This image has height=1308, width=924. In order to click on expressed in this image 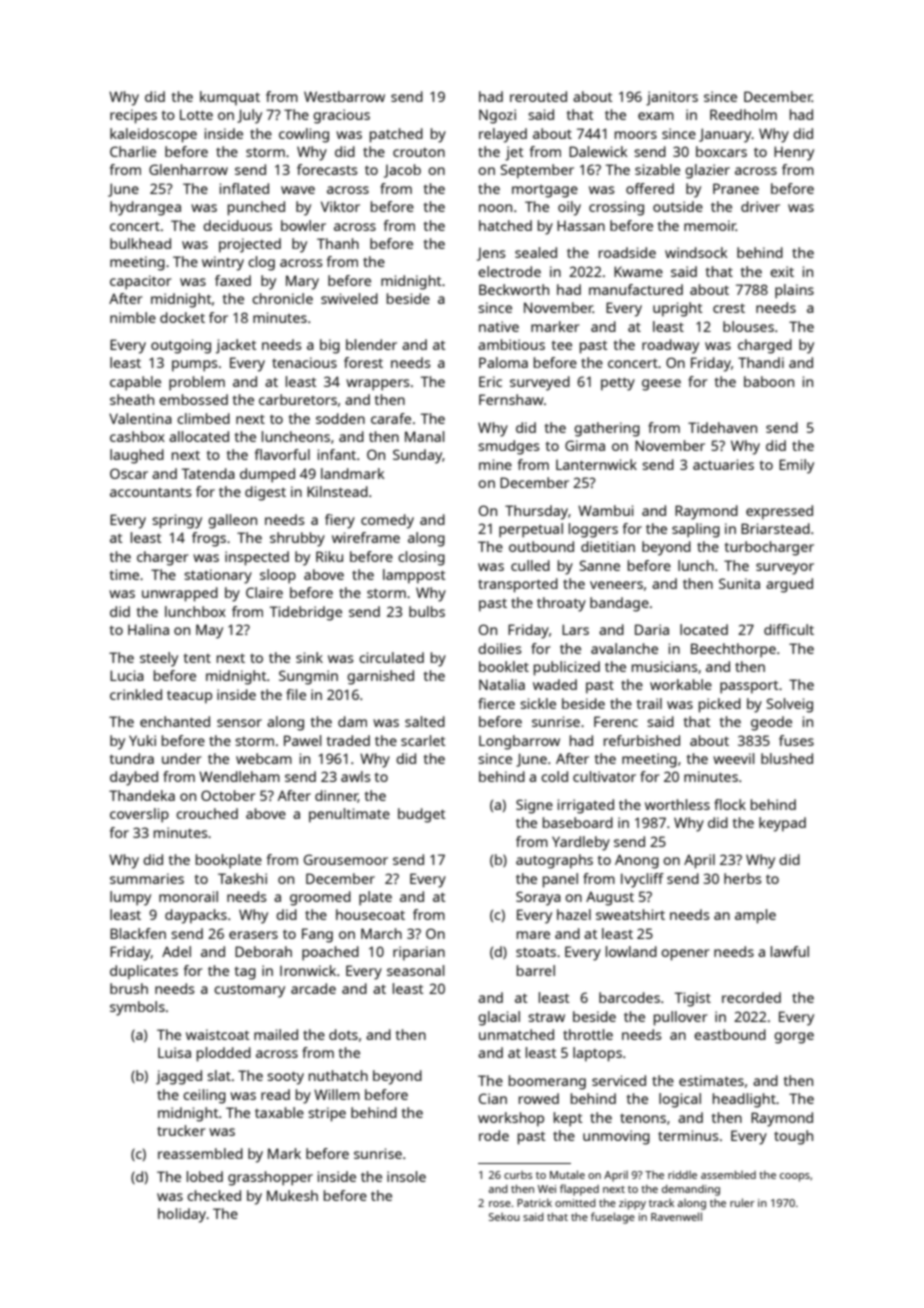, I will do `click(779, 512)`.
